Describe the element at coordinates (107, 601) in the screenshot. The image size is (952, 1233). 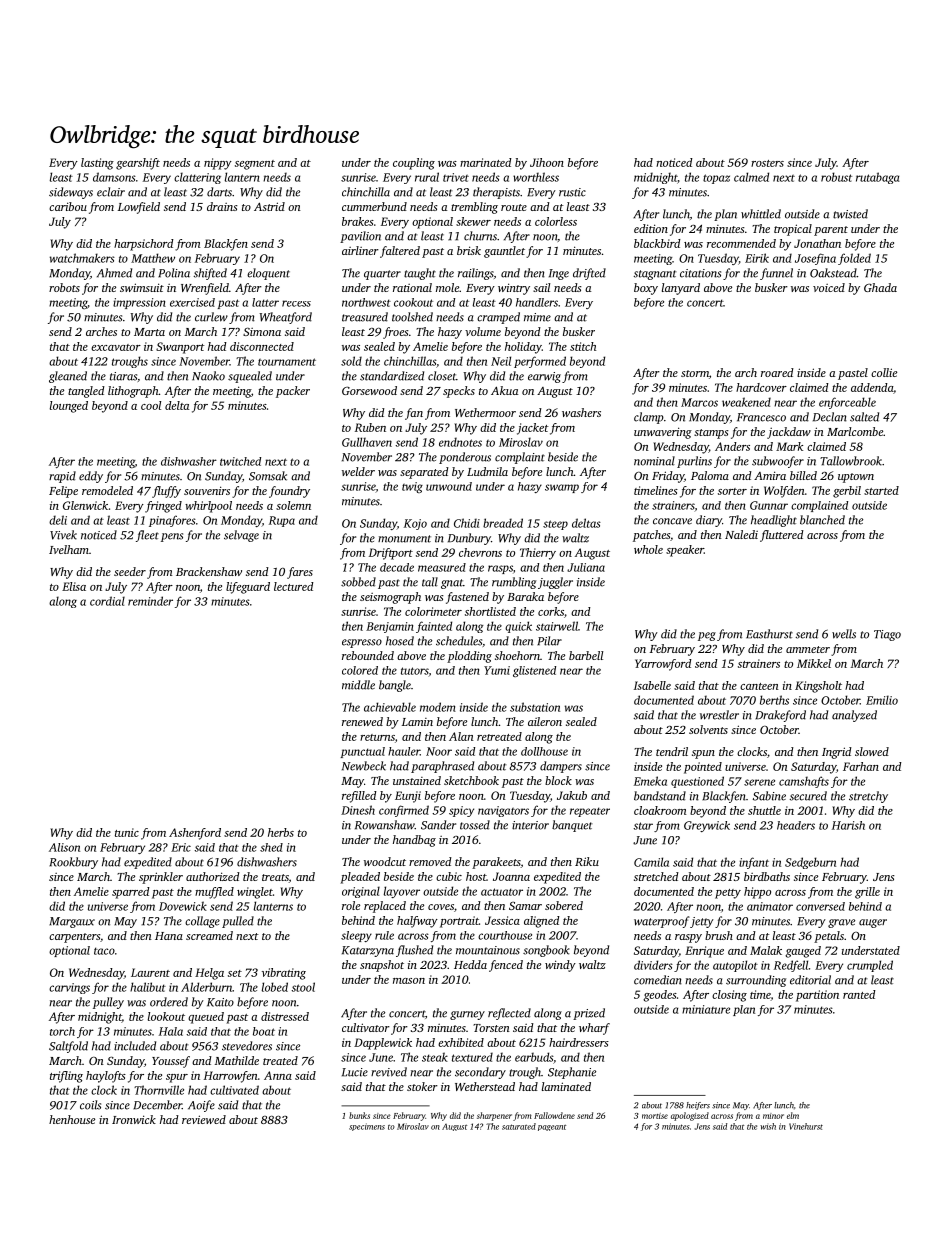
I see `cordial` at that location.
